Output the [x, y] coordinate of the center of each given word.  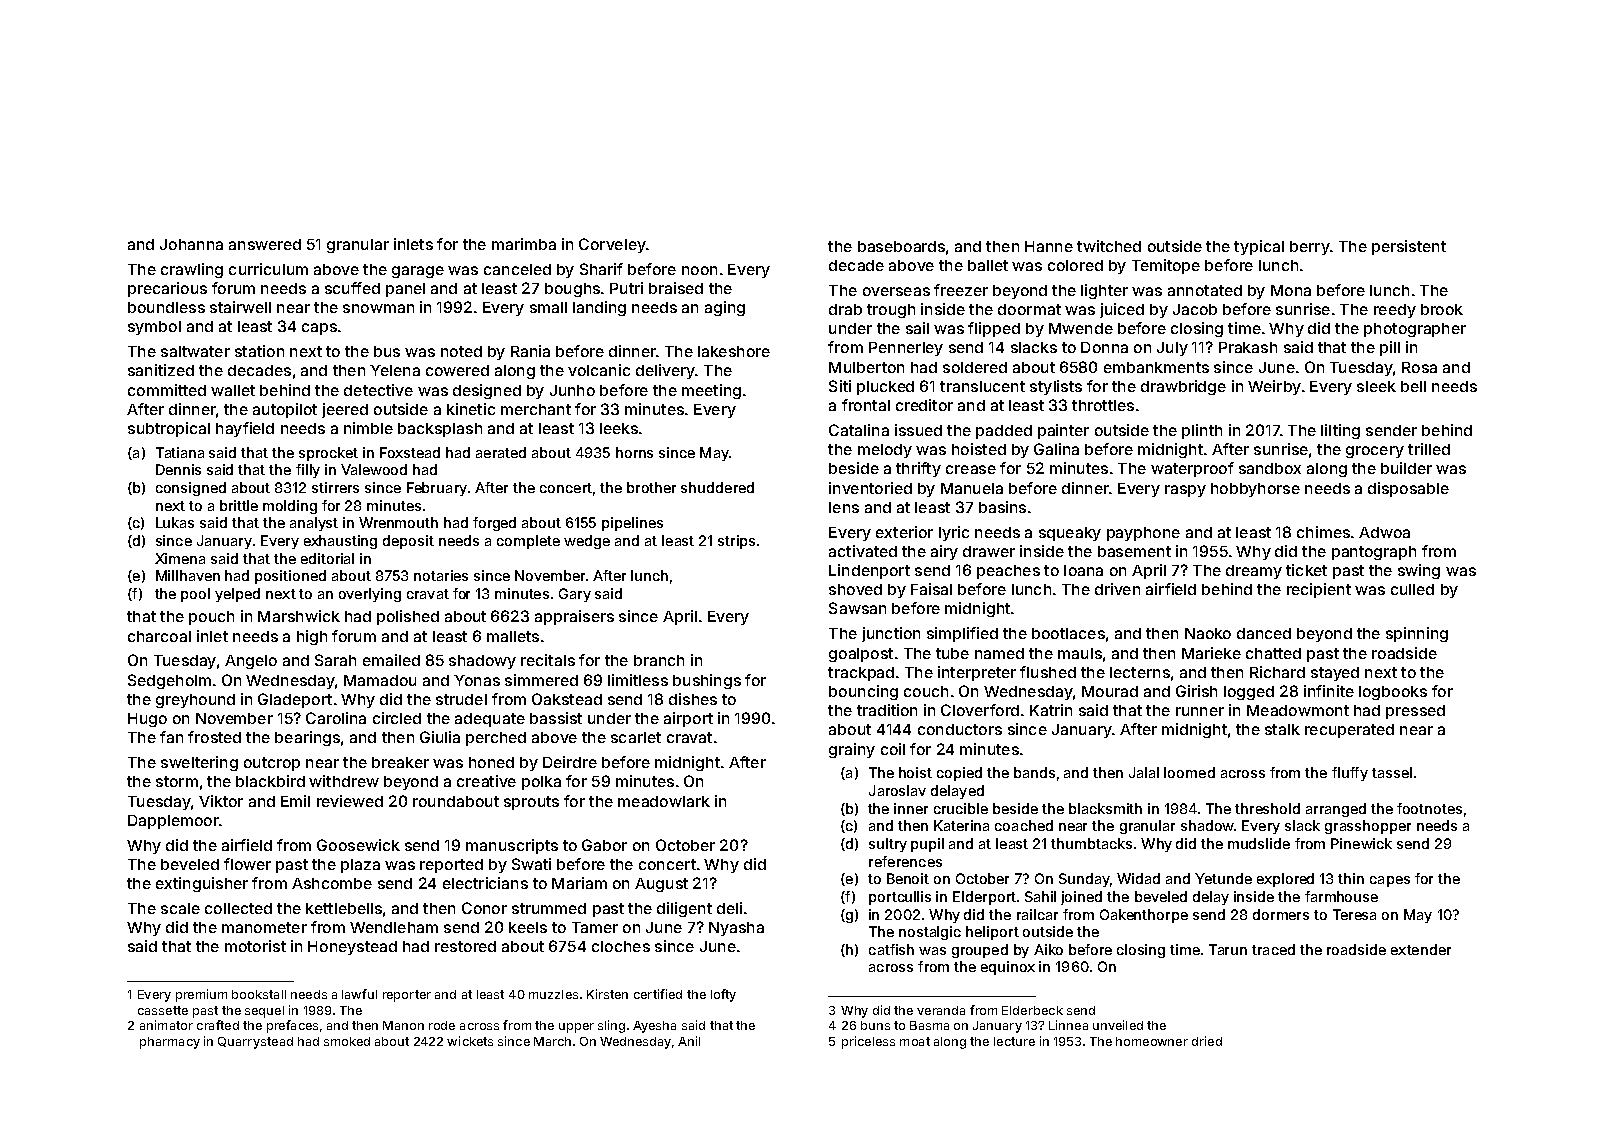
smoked [347, 1041]
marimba [524, 244]
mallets [513, 636]
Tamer [595, 927]
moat [915, 1041]
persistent [1409, 247]
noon [699, 270]
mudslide [1259, 843]
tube [952, 653]
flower [247, 864]
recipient [1319, 590]
